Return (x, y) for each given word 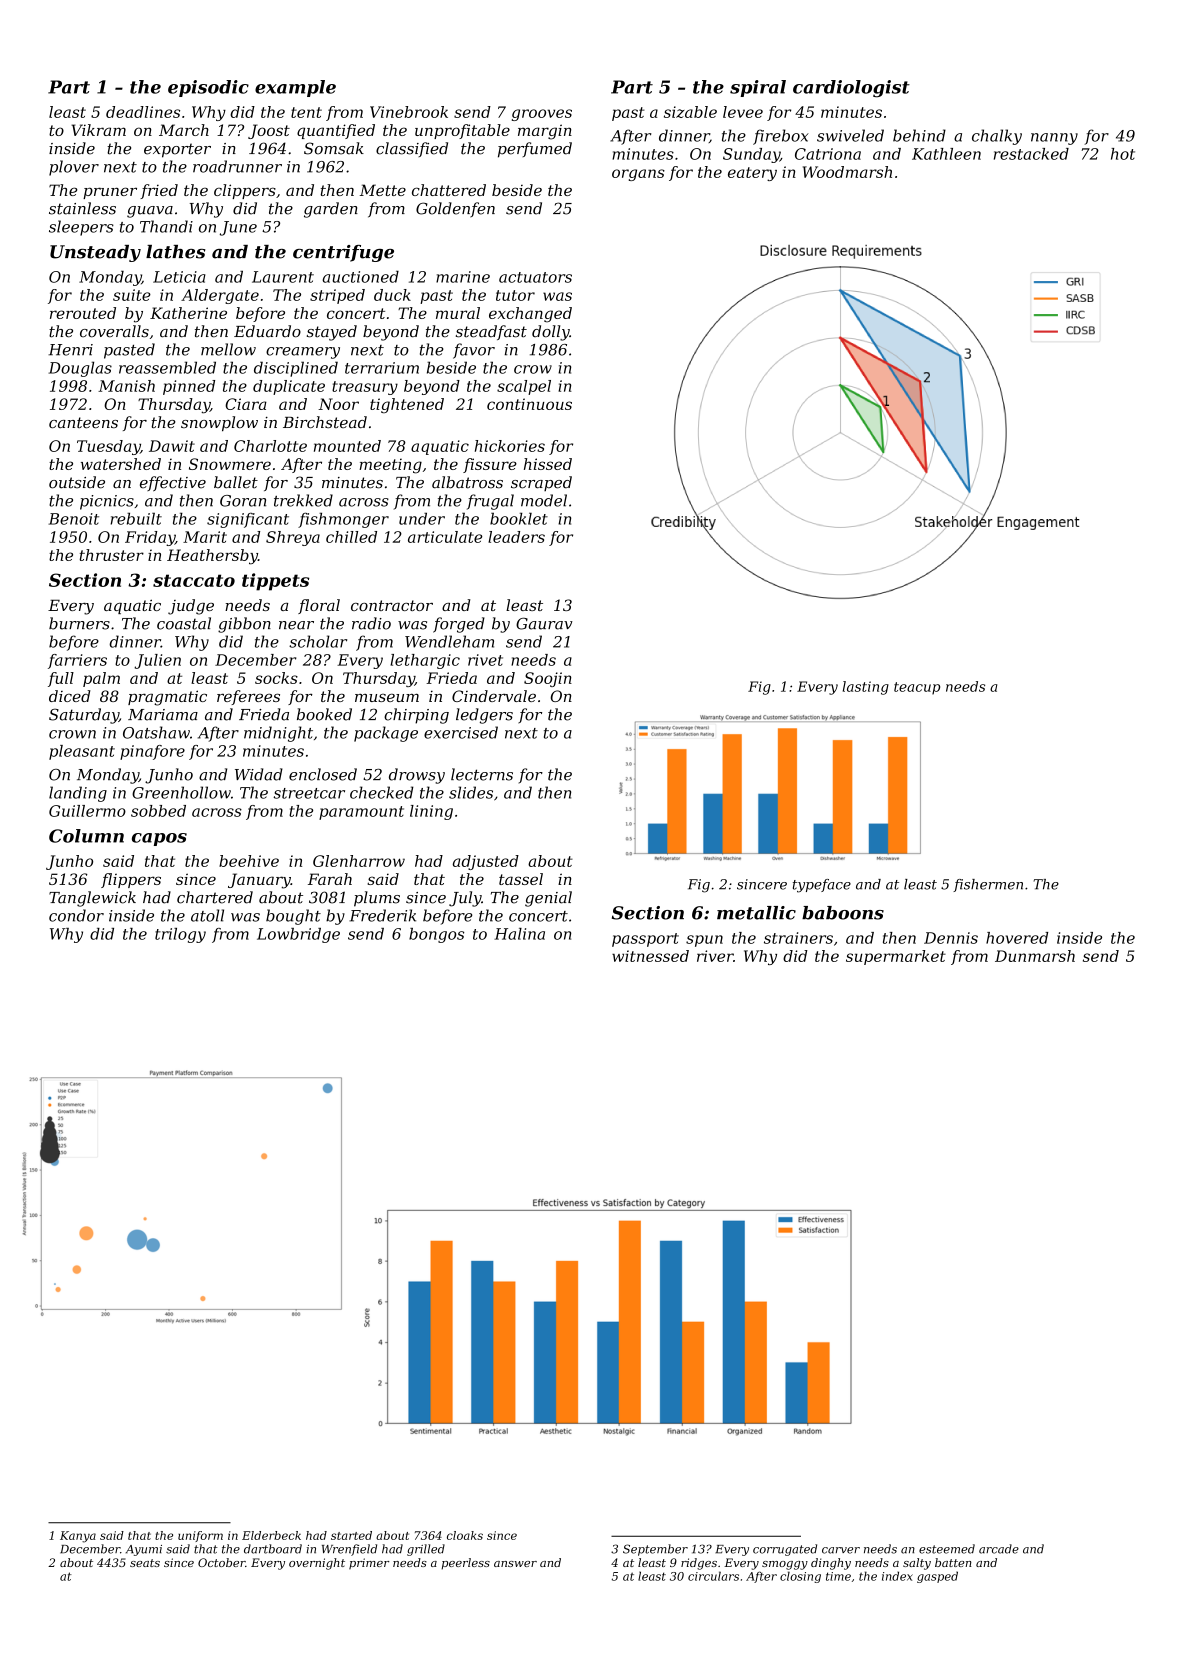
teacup (917, 688)
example (295, 88)
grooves (542, 115)
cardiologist (851, 89)
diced (70, 696)
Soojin (548, 679)
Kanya (78, 1537)
